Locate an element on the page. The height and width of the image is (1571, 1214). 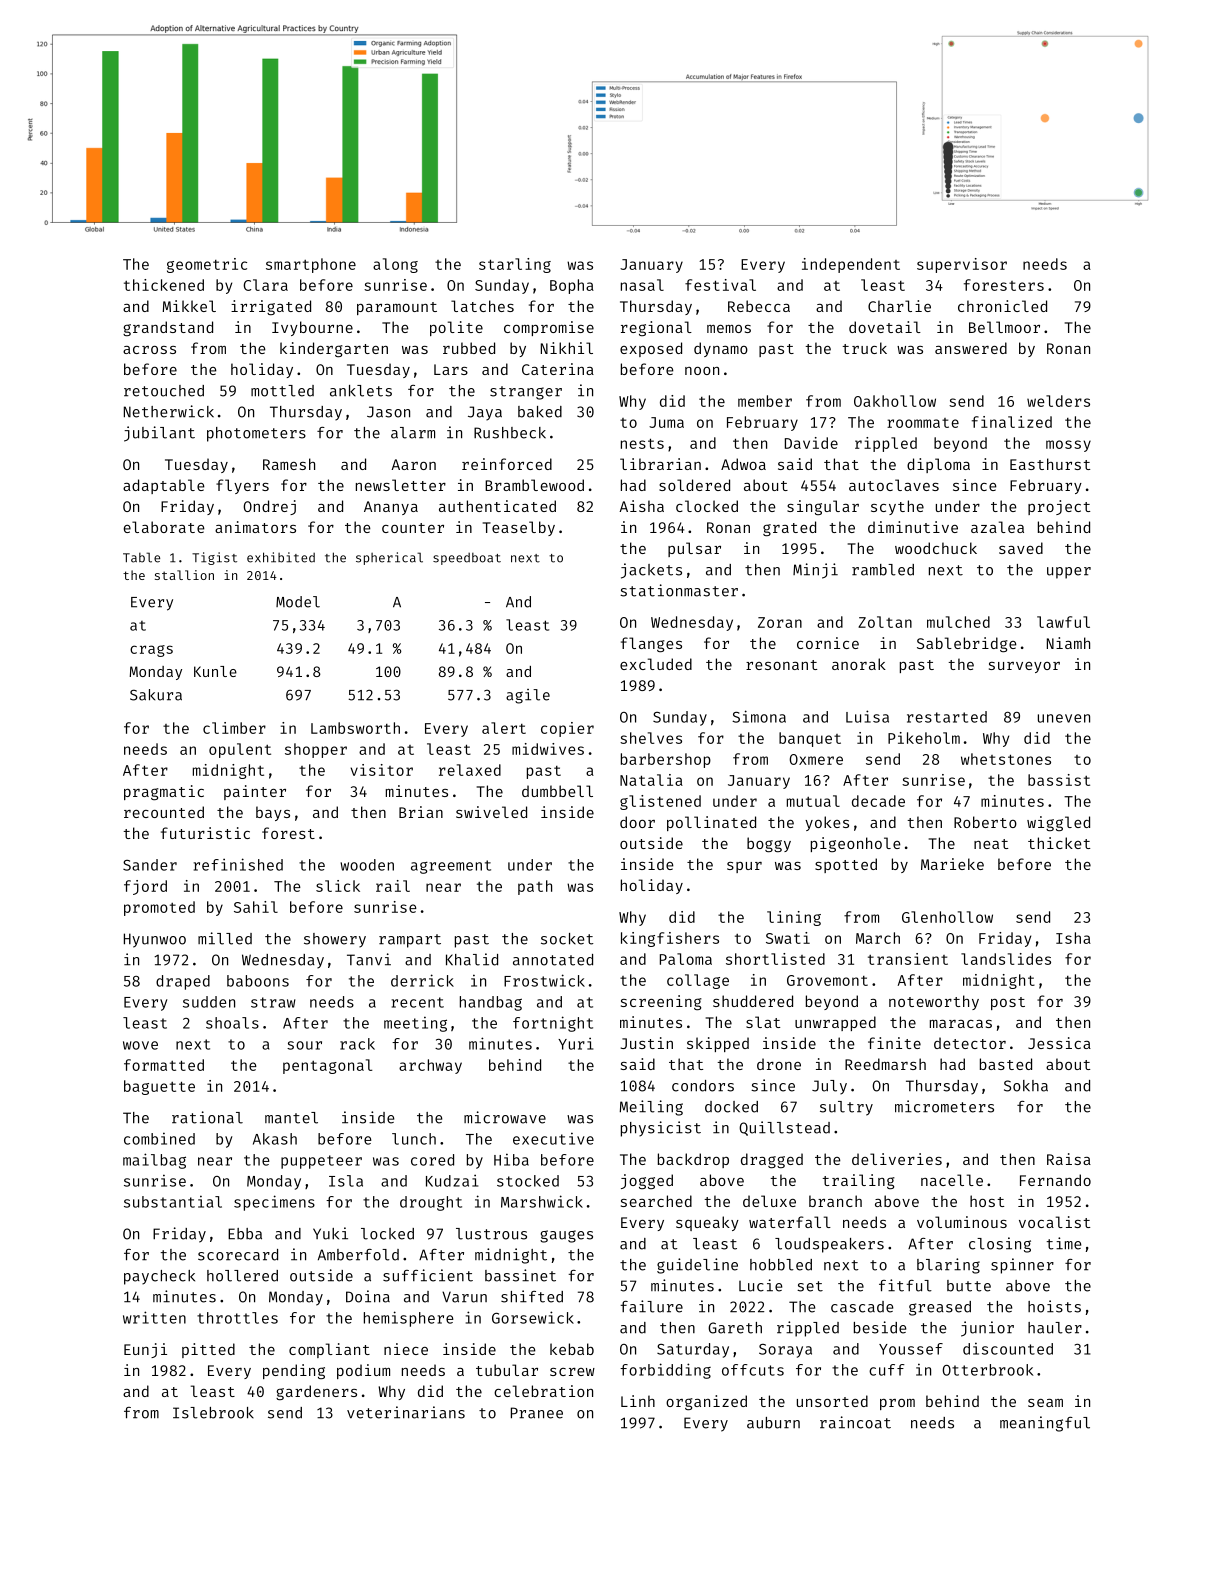
starling is located at coordinates (515, 265).
